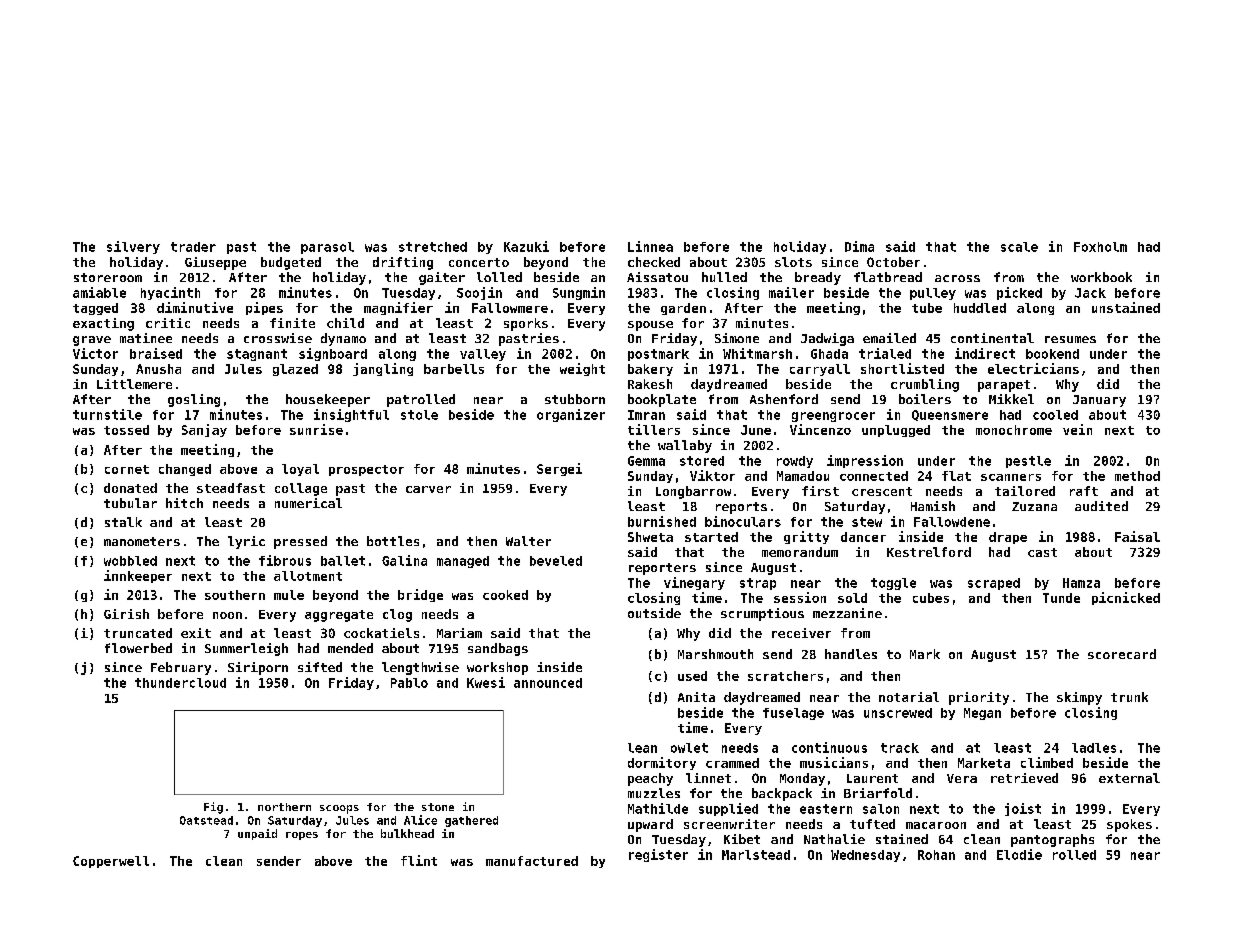 This page has width=1233, height=952. I want to click on managed, so click(463, 562).
